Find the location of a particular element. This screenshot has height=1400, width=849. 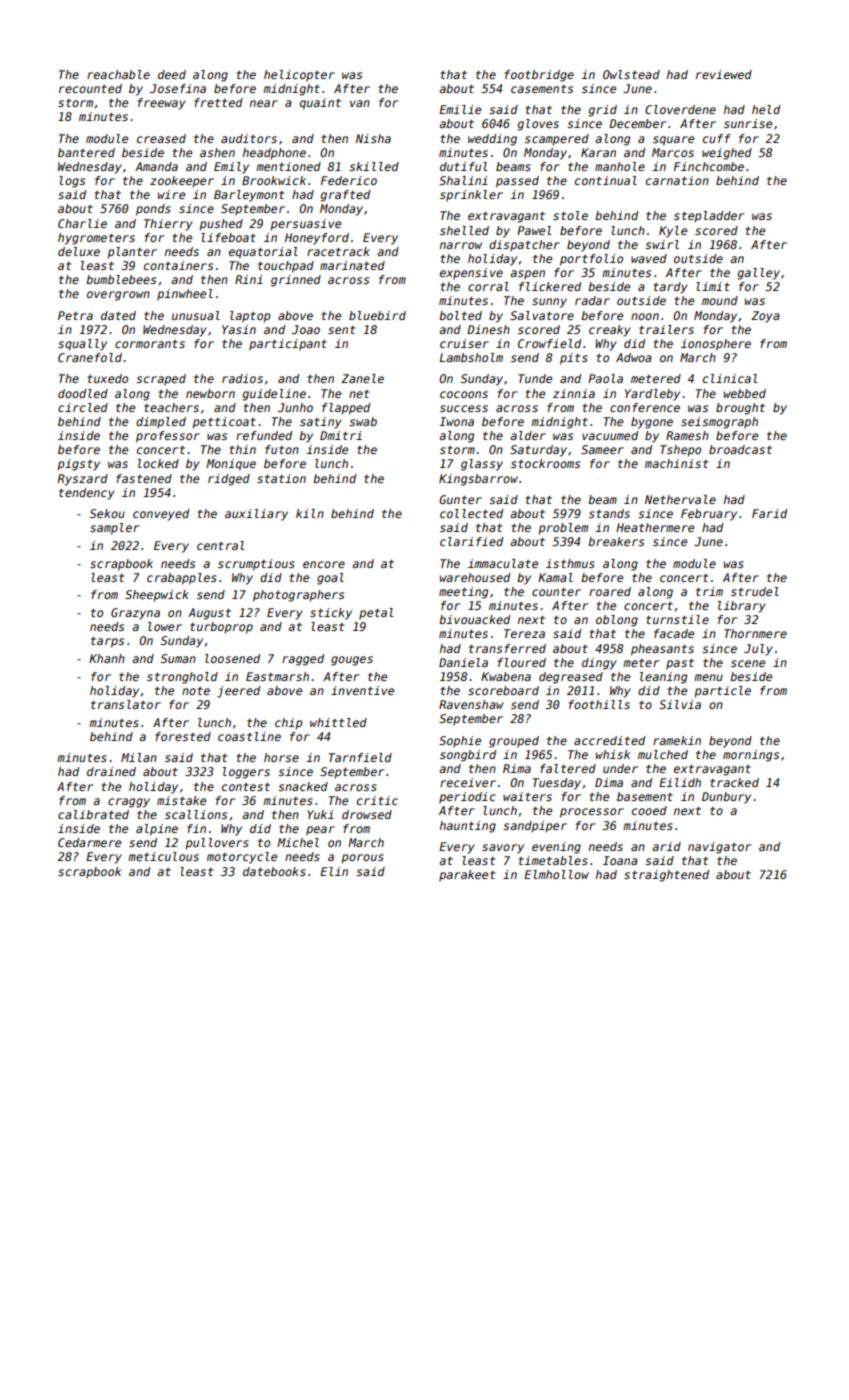

Dmitri is located at coordinates (341, 435).
